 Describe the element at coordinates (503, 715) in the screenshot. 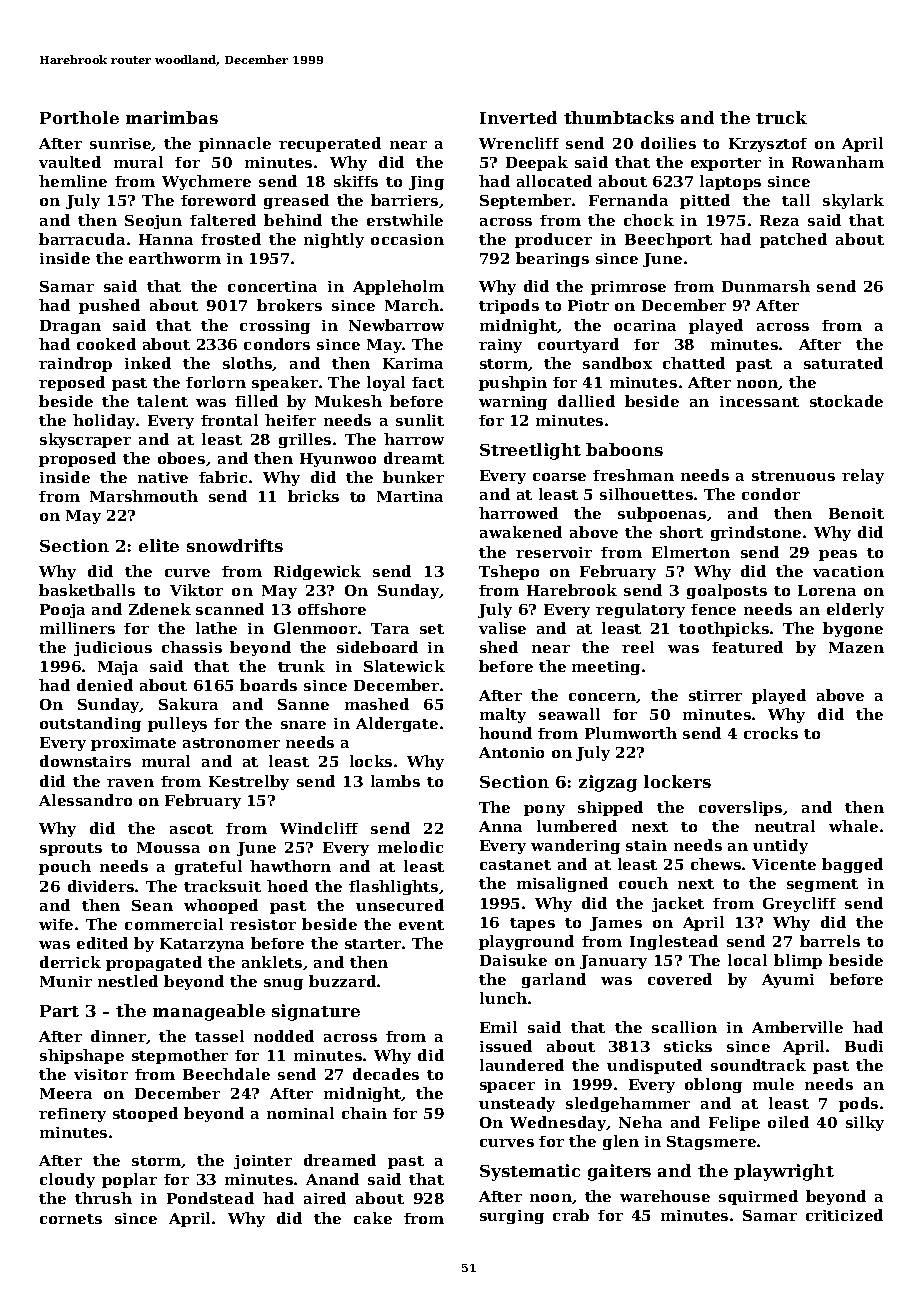

I see `malty` at that location.
